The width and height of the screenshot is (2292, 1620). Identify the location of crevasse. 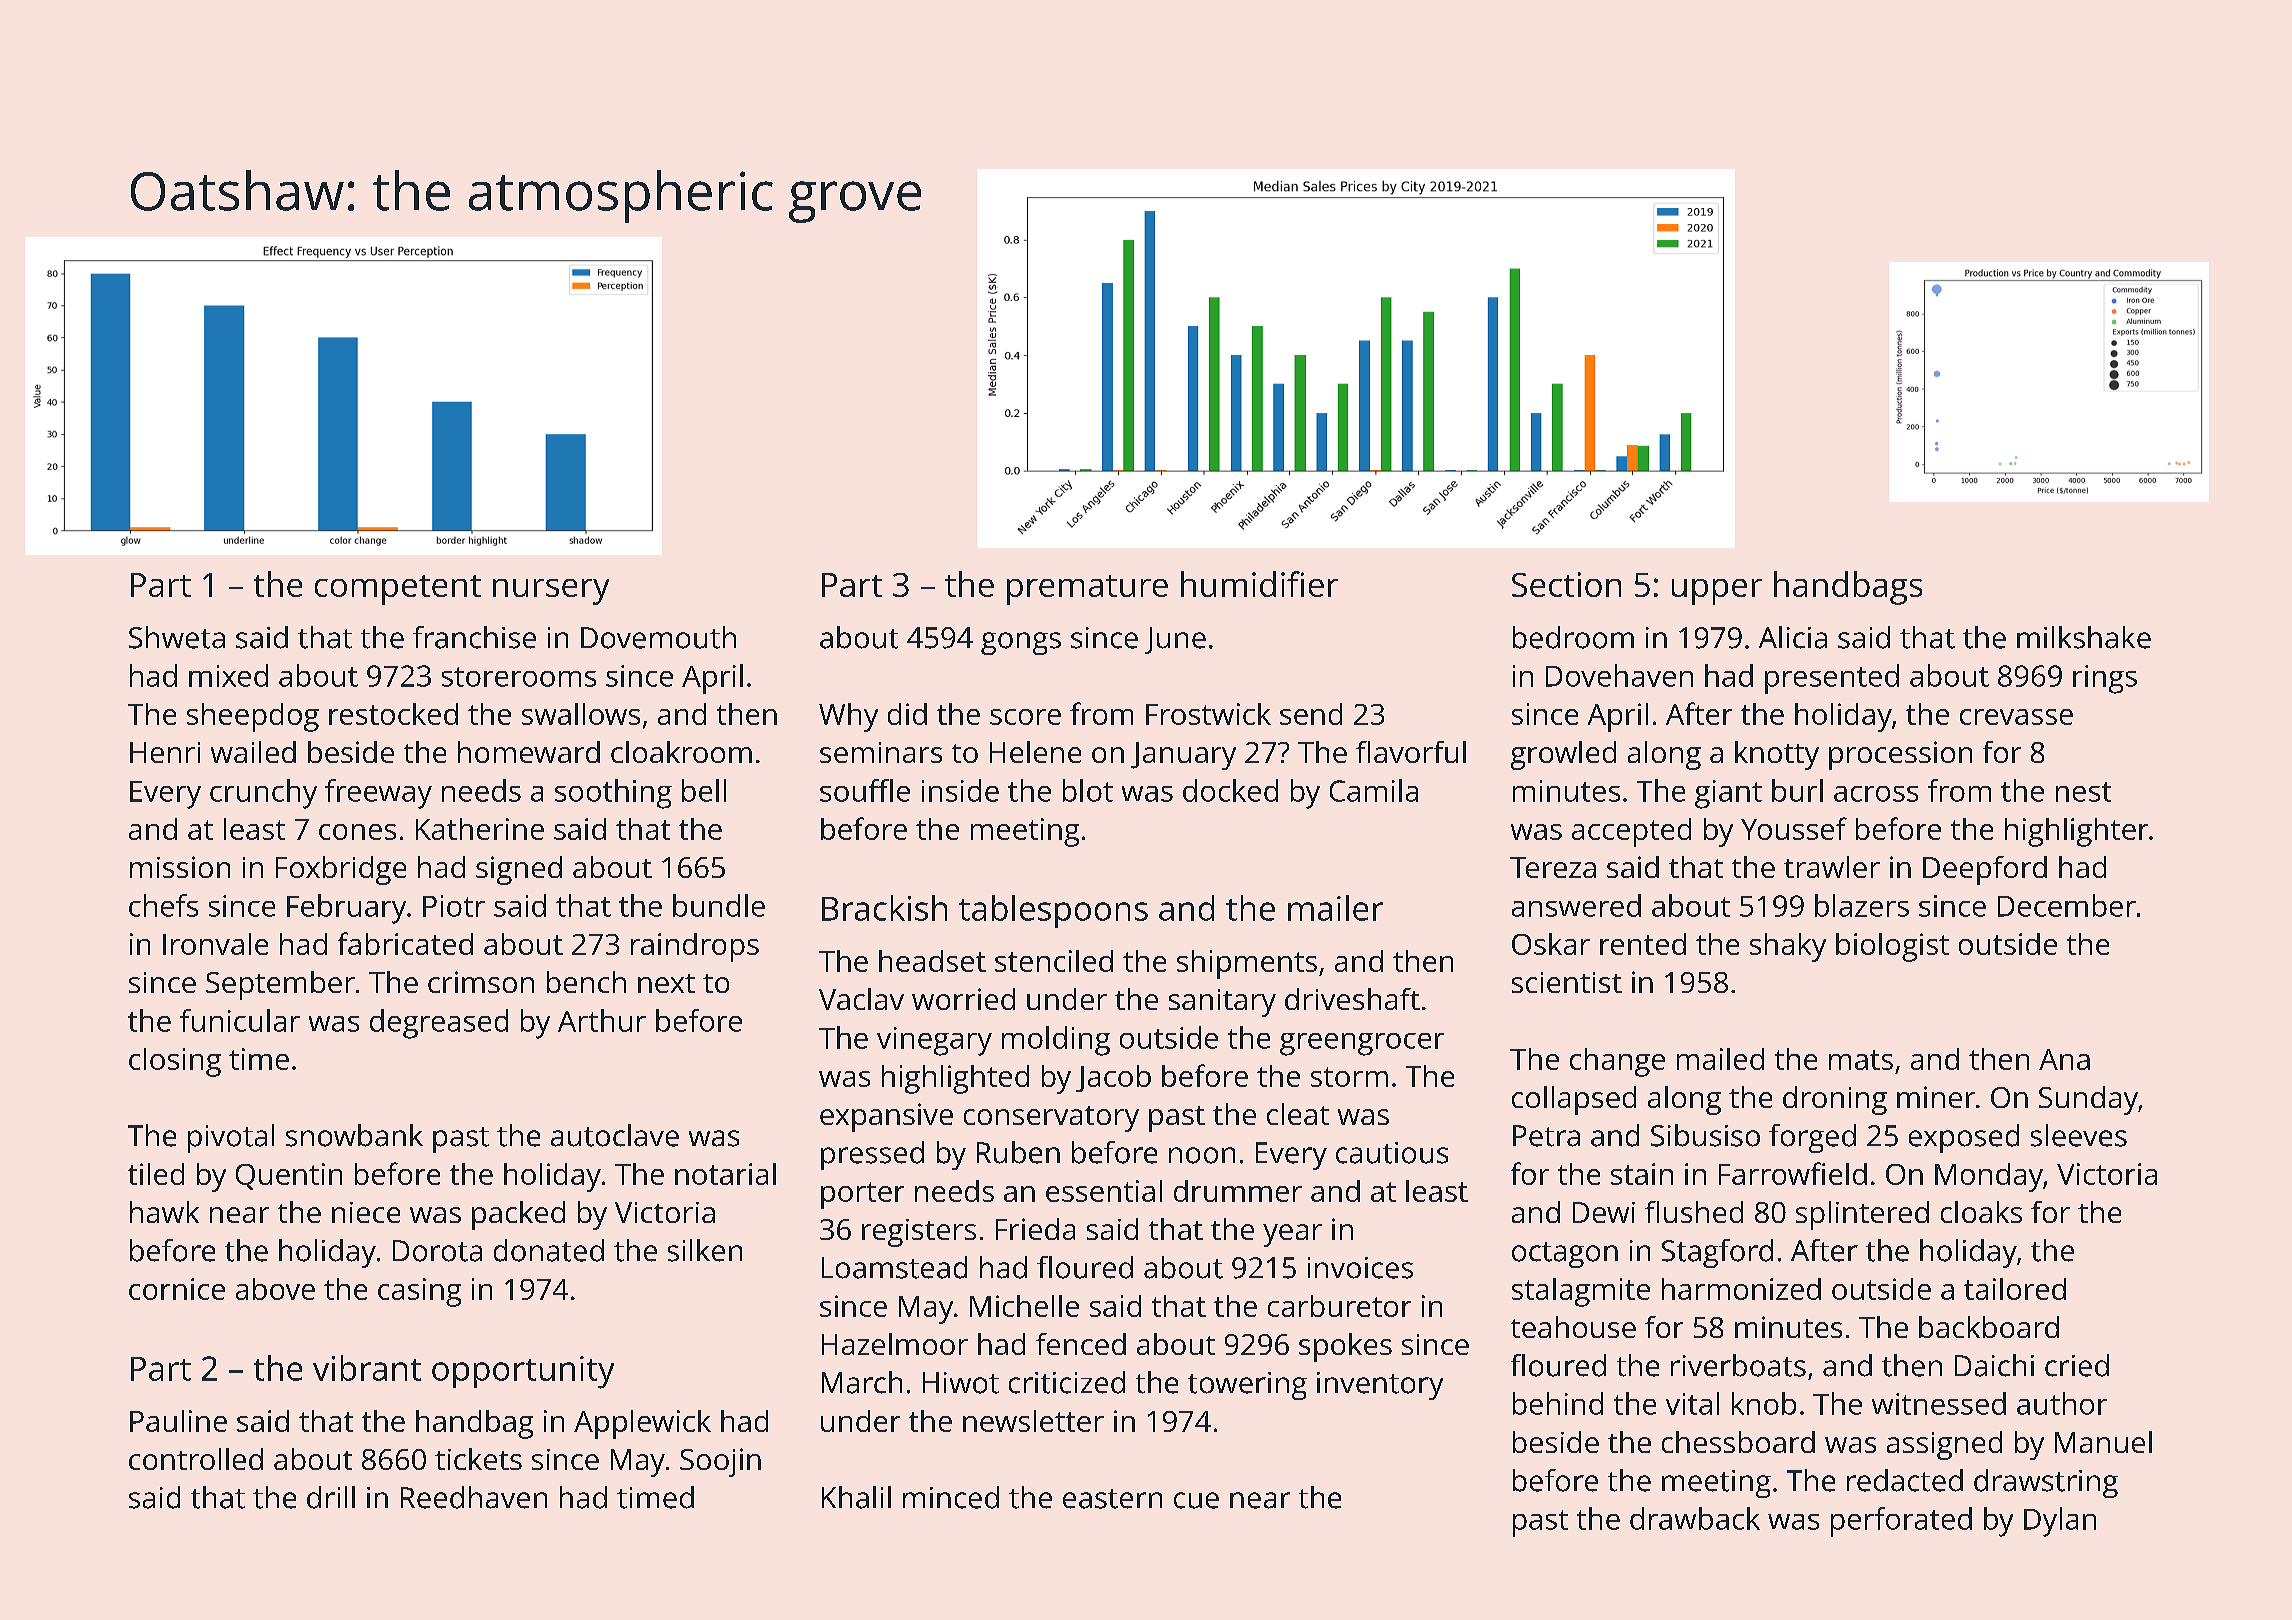
(2016, 717).
